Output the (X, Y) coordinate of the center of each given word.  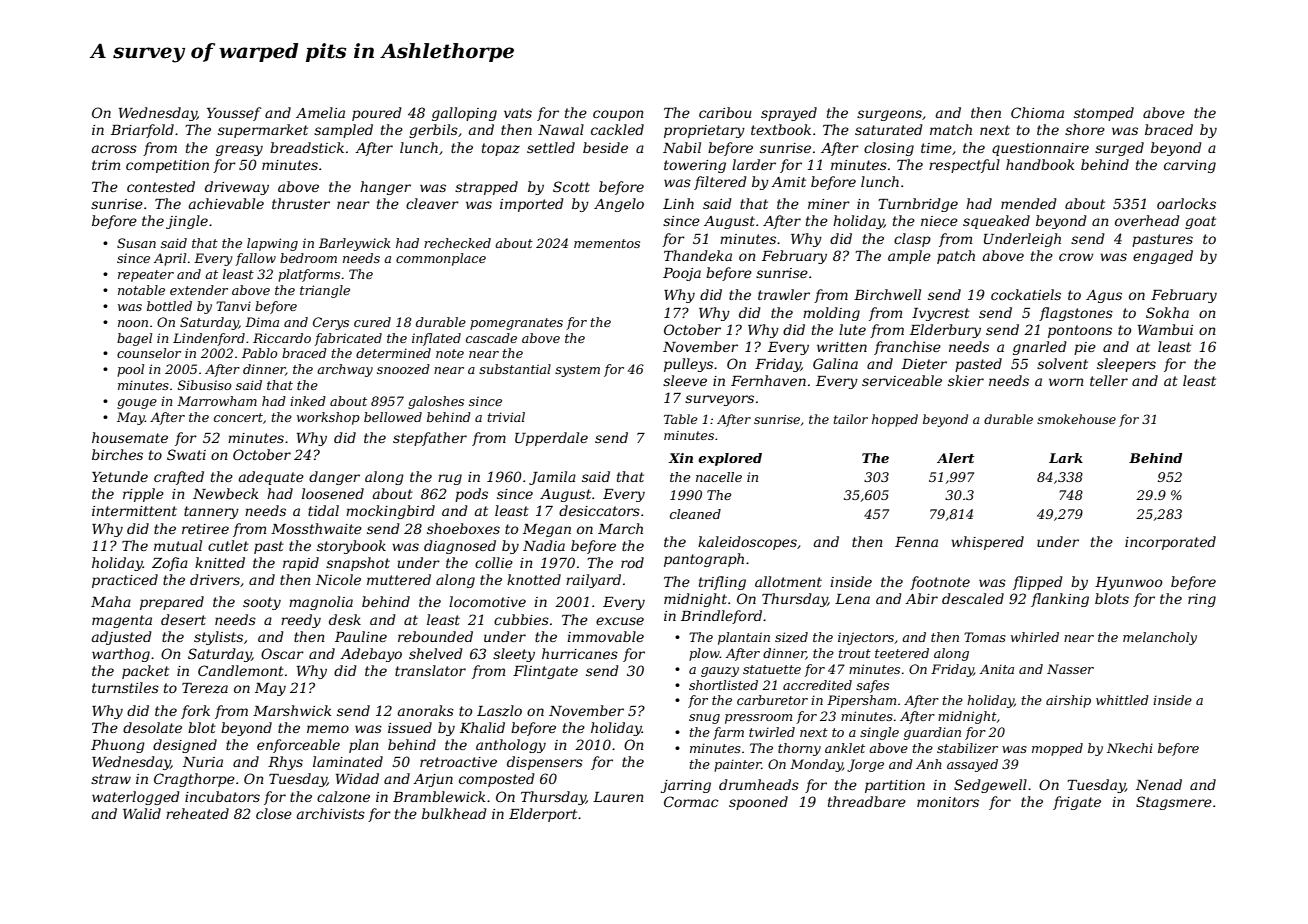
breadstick (307, 147)
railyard (593, 581)
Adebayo (371, 655)
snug (704, 719)
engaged (1163, 257)
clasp (912, 240)
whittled (1122, 700)
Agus (1104, 296)
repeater (146, 276)
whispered (987, 543)
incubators (222, 796)
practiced (125, 581)
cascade (491, 338)
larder (754, 164)
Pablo (260, 353)
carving (1190, 166)
